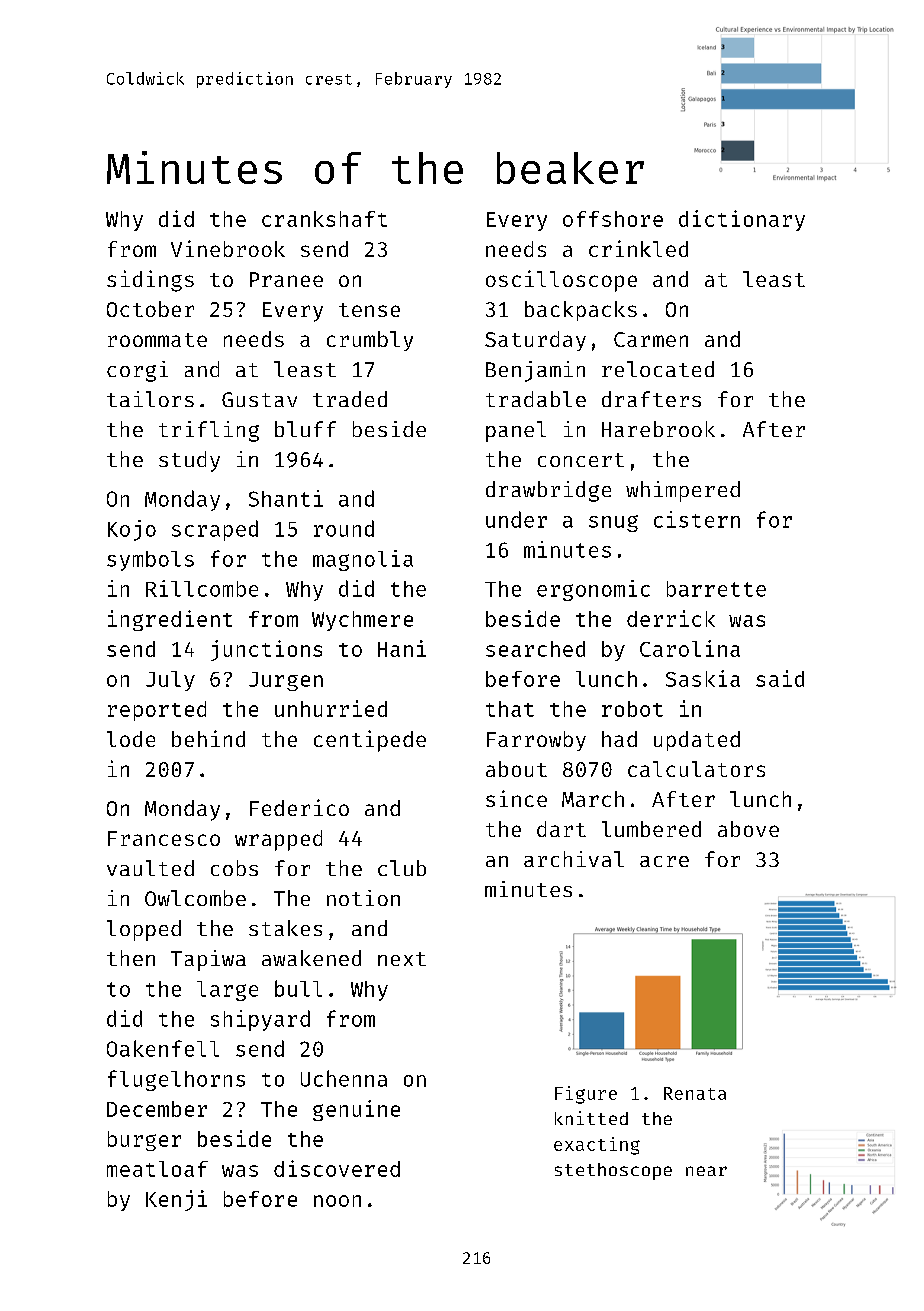 This image has width=924, height=1311. I want to click on Carolina, so click(690, 648).
